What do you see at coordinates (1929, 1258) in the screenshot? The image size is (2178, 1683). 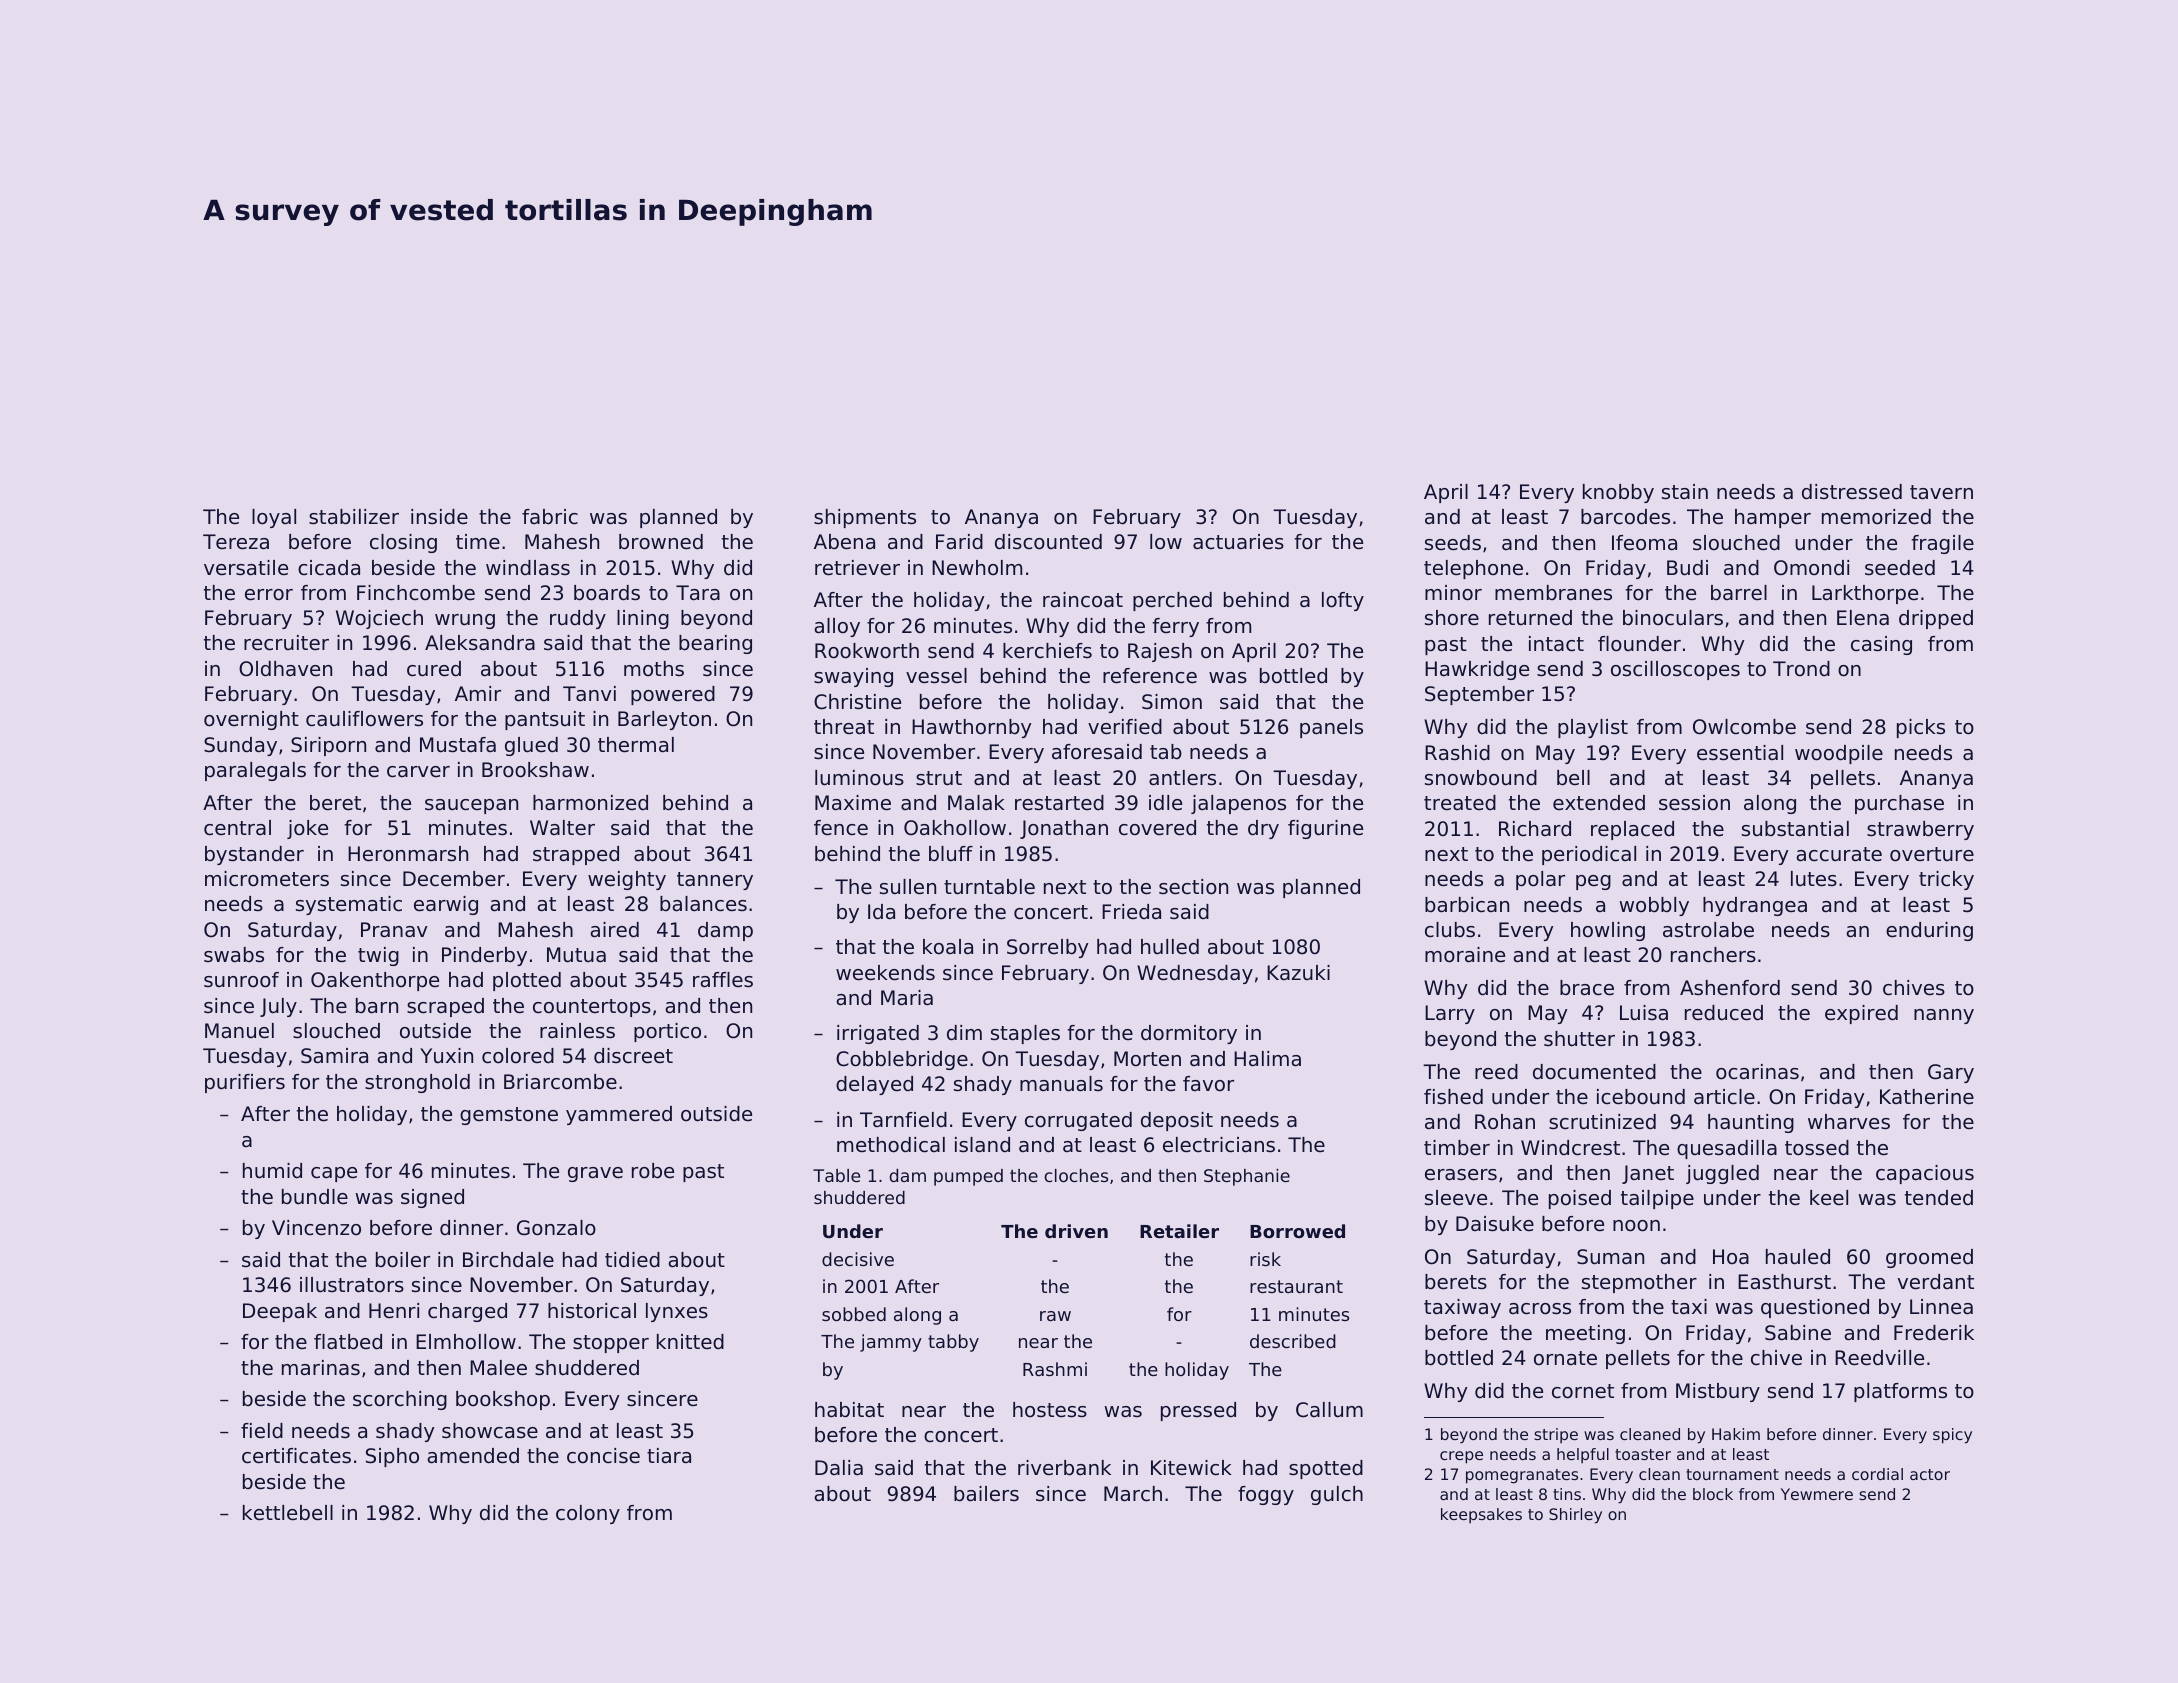 I see `groomed` at bounding box center [1929, 1258].
